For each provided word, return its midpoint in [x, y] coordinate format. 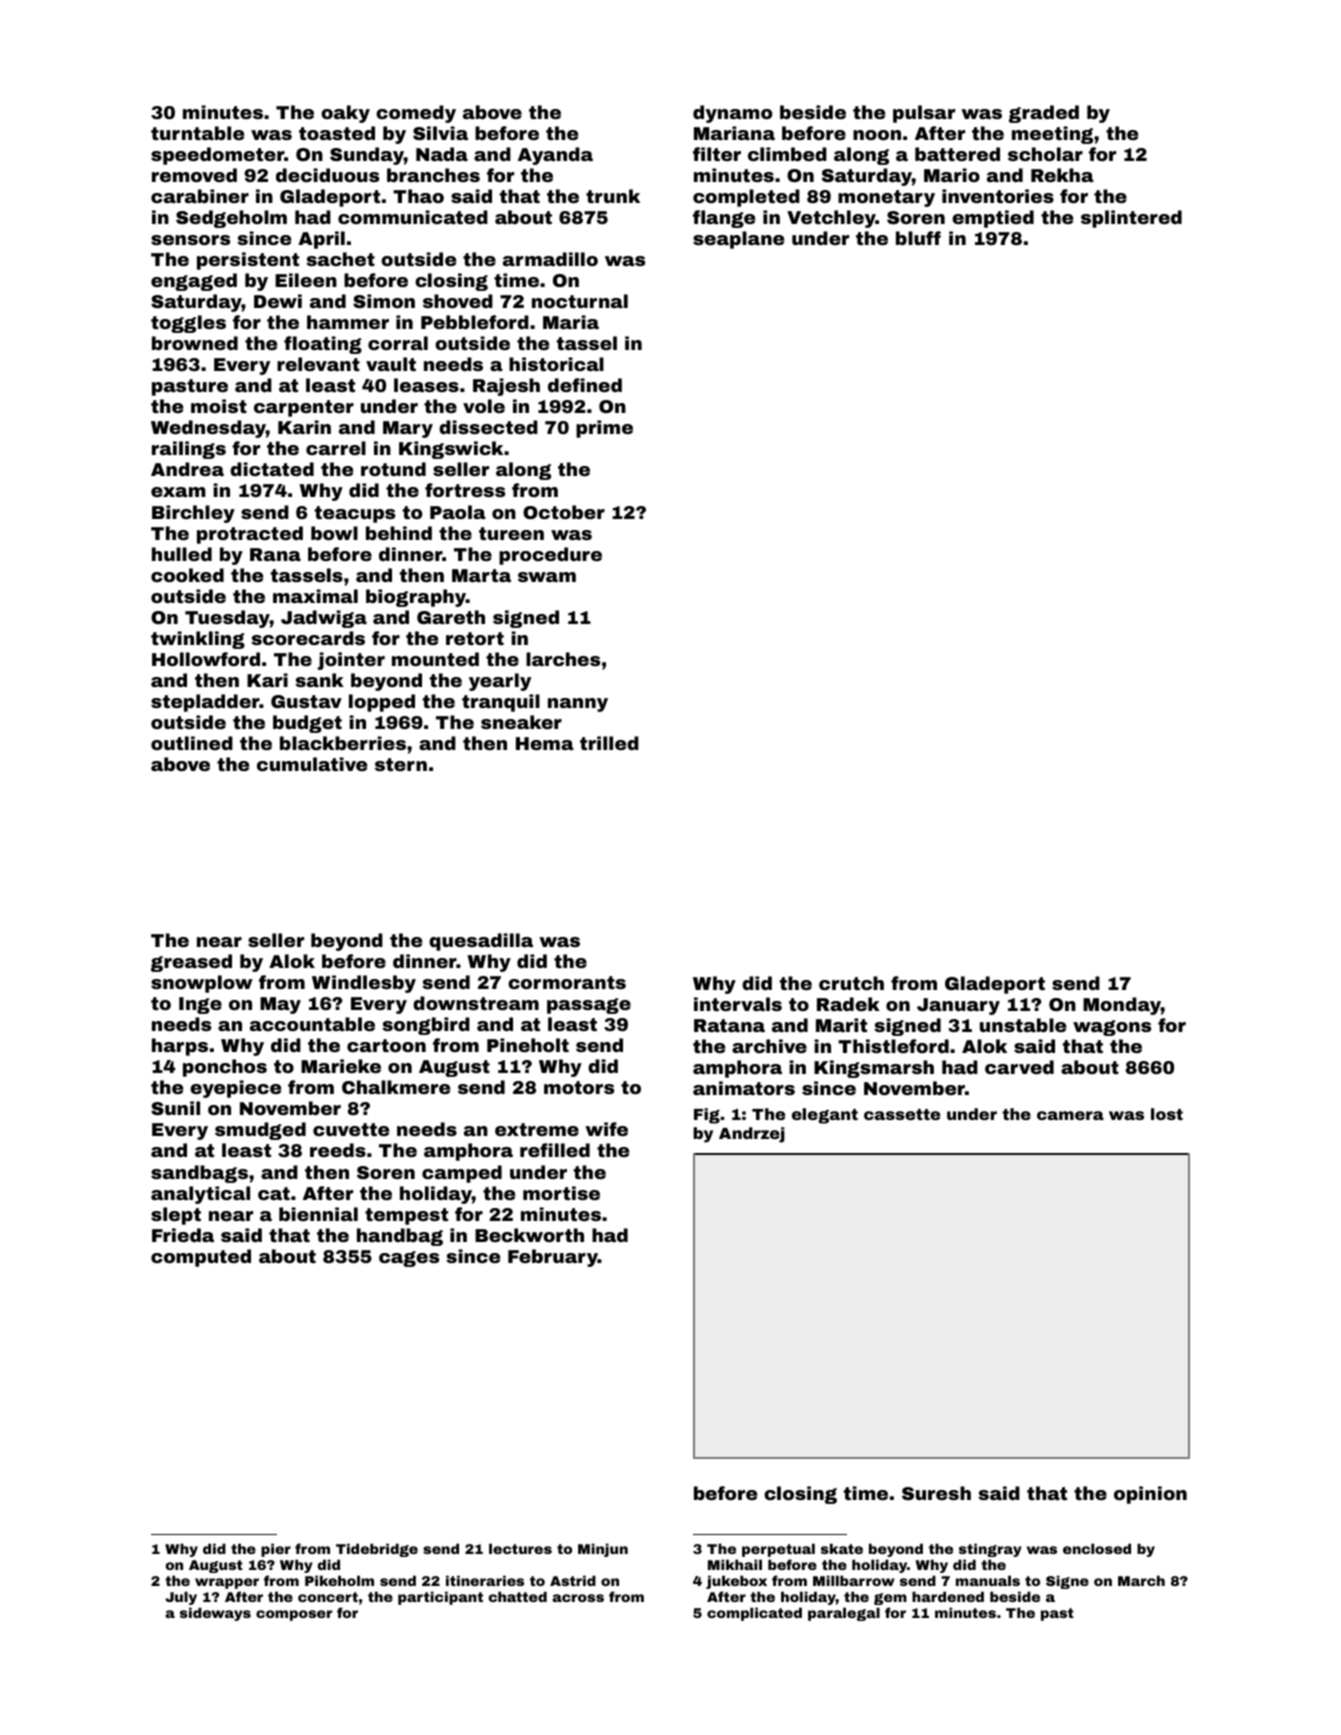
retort [475, 638]
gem [890, 1599]
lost [1167, 1114]
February [553, 1258]
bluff [918, 238]
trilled [609, 743]
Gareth [451, 617]
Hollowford [206, 659]
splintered [1131, 219]
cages [409, 1259]
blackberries [343, 743]
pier [276, 1550]
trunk [613, 196]
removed [194, 175]
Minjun [603, 1550]
